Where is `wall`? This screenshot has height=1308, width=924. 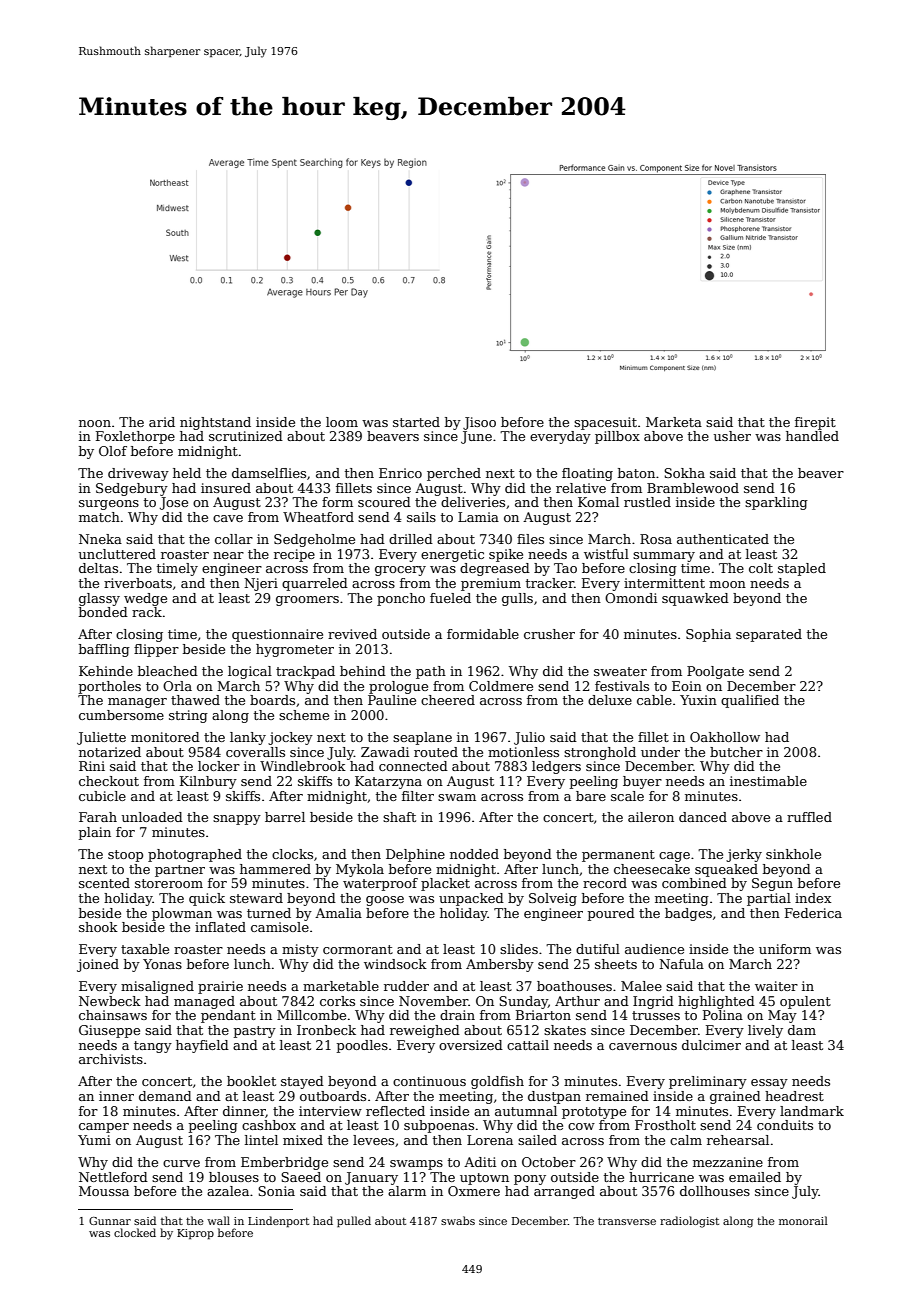
wall is located at coordinates (218, 1220).
